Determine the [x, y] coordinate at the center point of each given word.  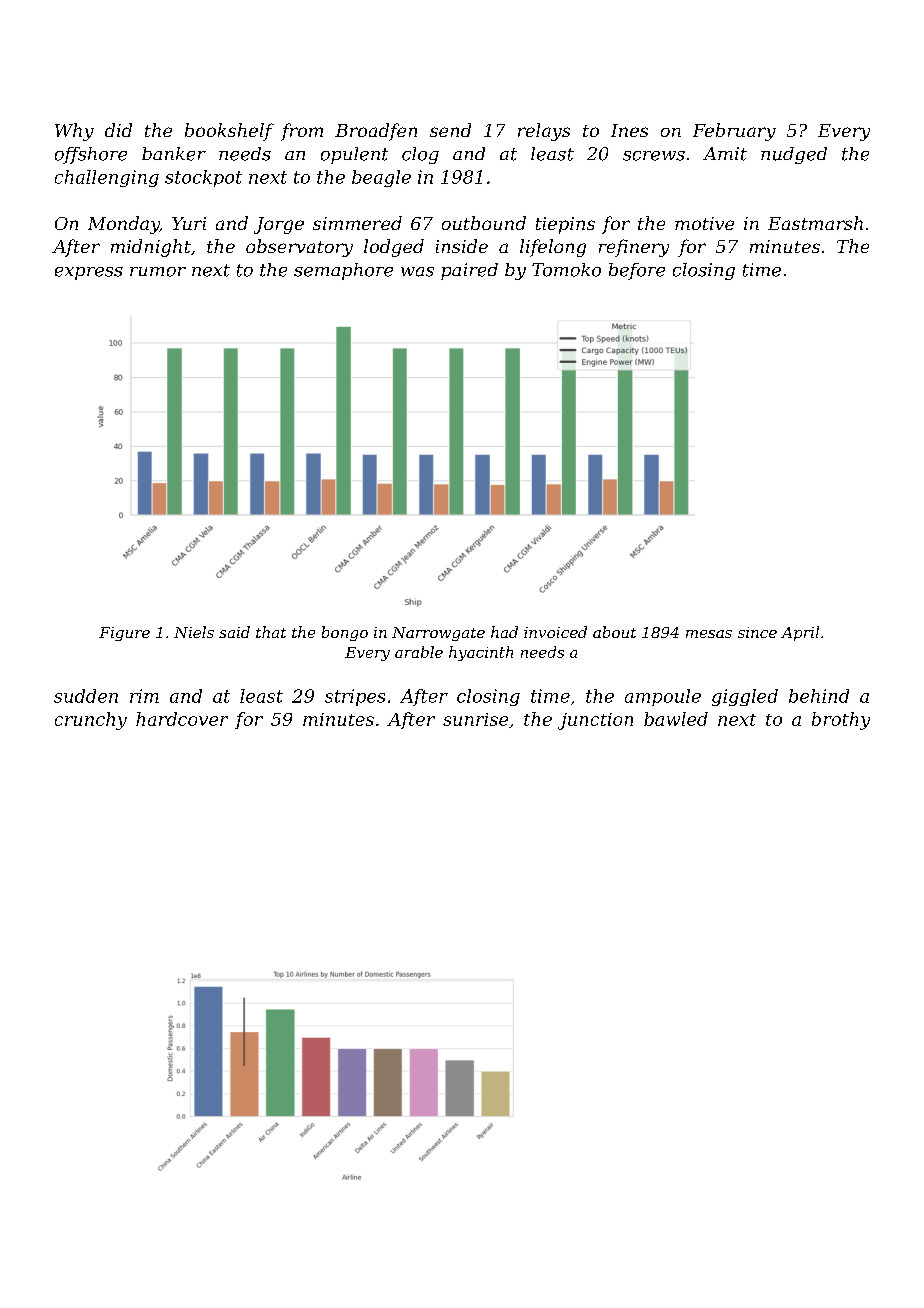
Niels [194, 632]
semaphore [343, 271]
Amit [725, 154]
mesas [709, 634]
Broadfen [376, 132]
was [417, 272]
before [637, 271]
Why [74, 132]
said [234, 632]
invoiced [555, 632]
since [757, 632]
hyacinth [481, 653]
